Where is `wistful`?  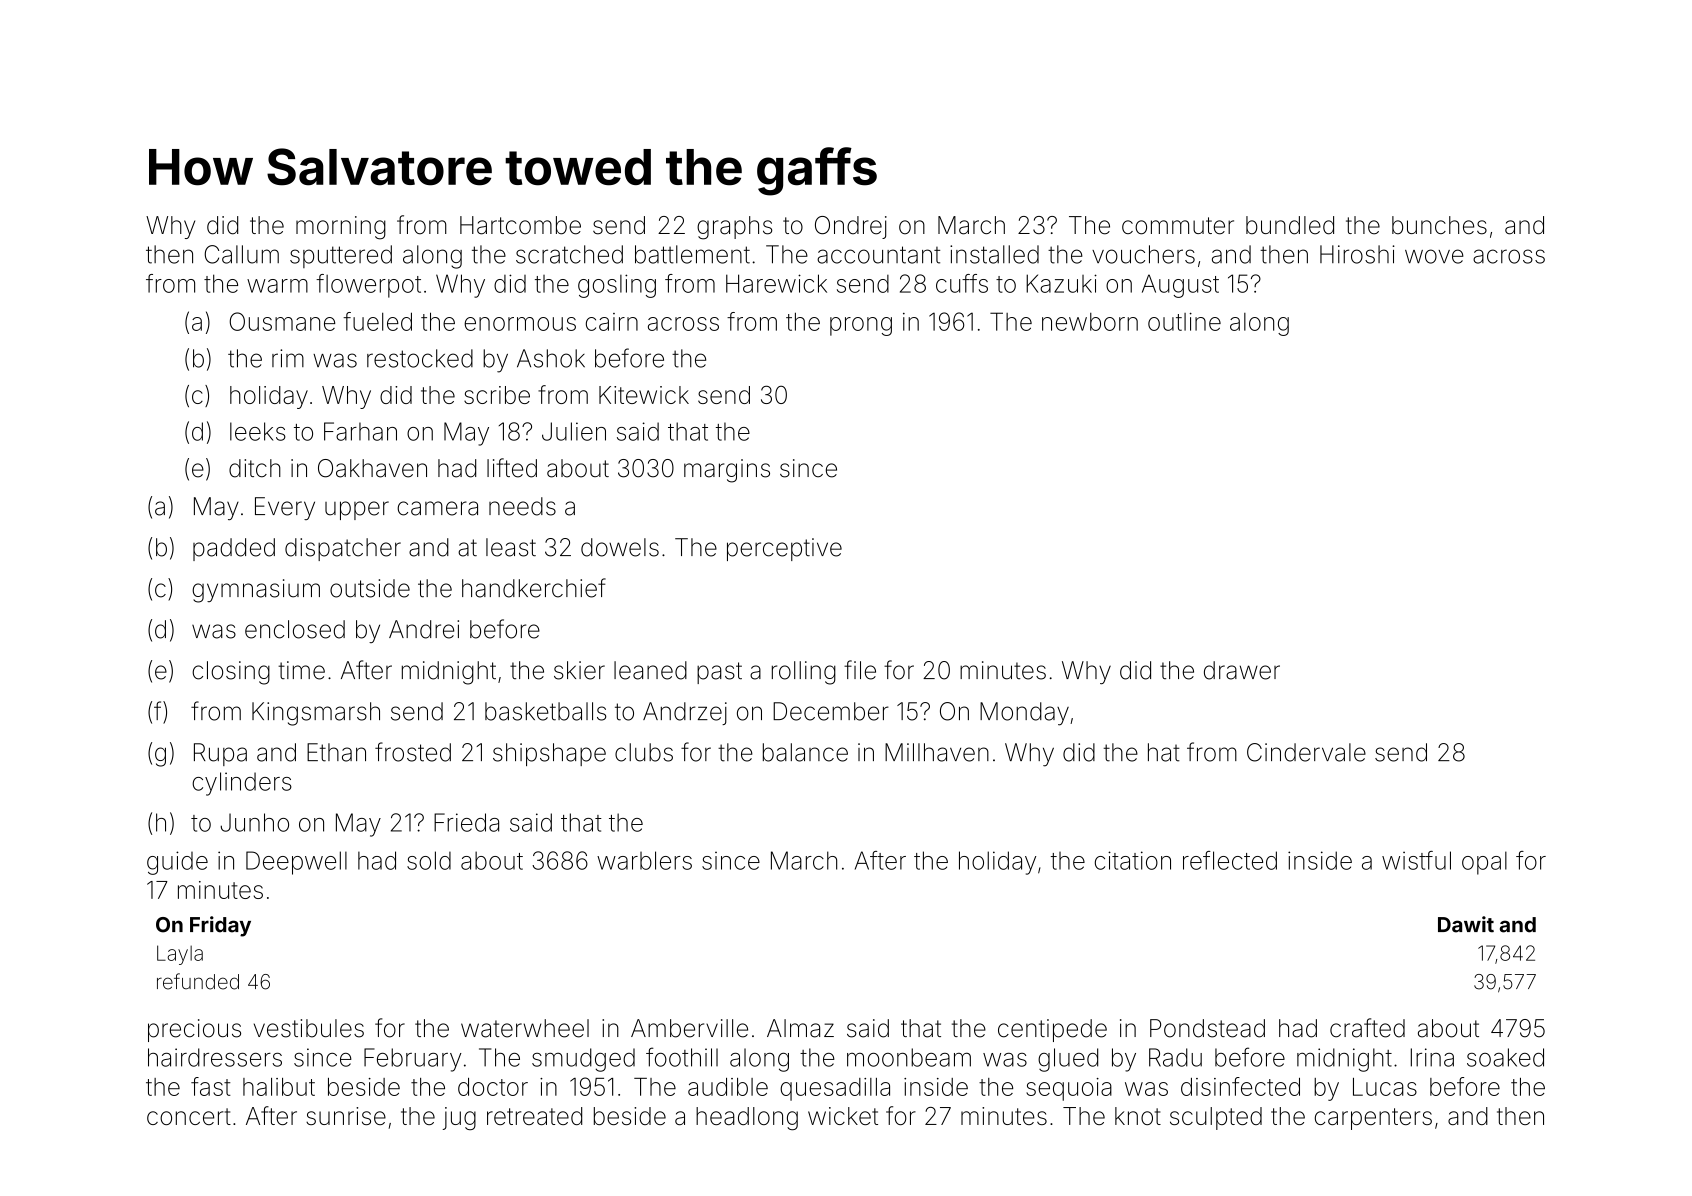
wistful is located at coordinates (1416, 860).
